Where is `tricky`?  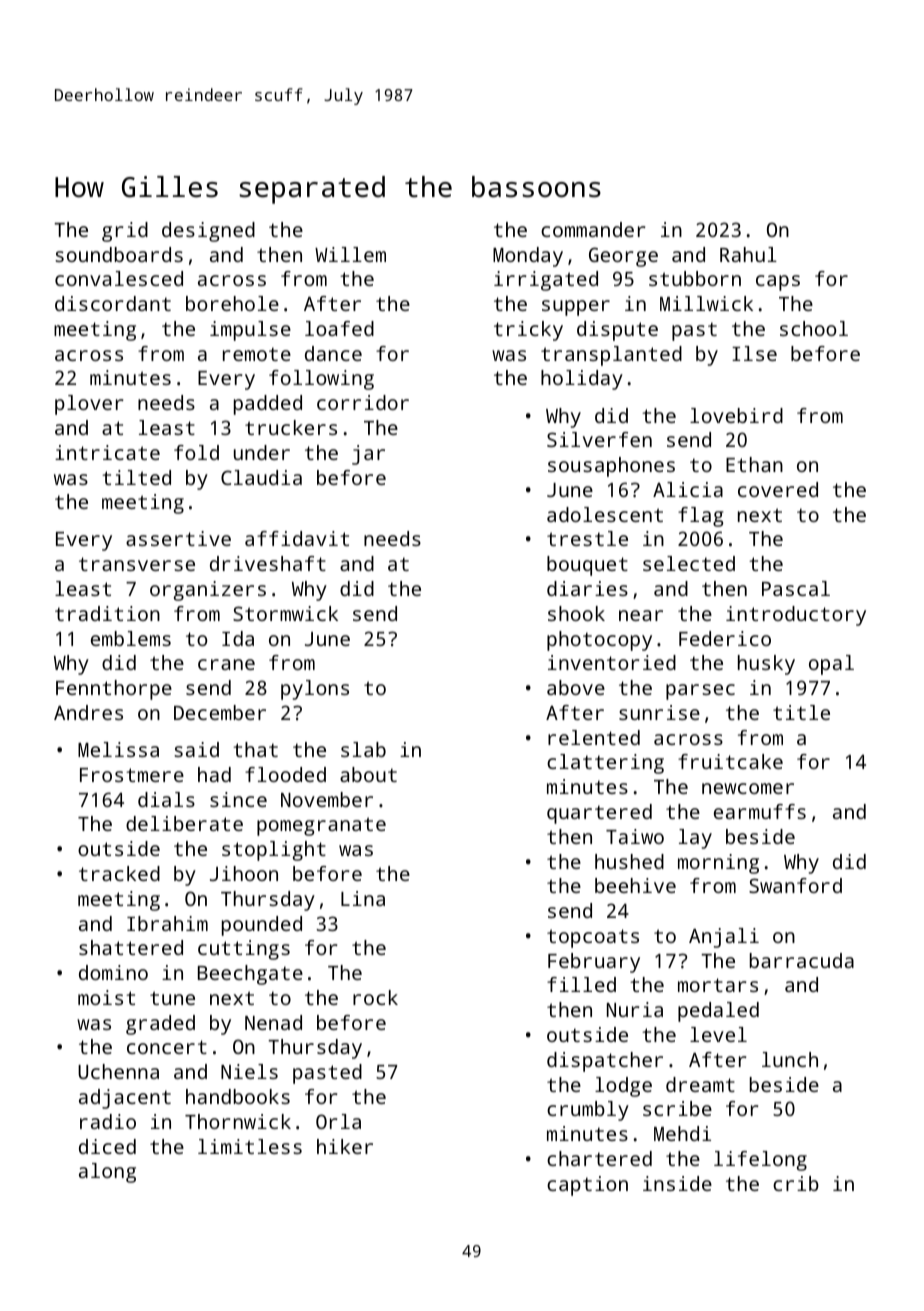 tricky is located at coordinates (528, 331).
